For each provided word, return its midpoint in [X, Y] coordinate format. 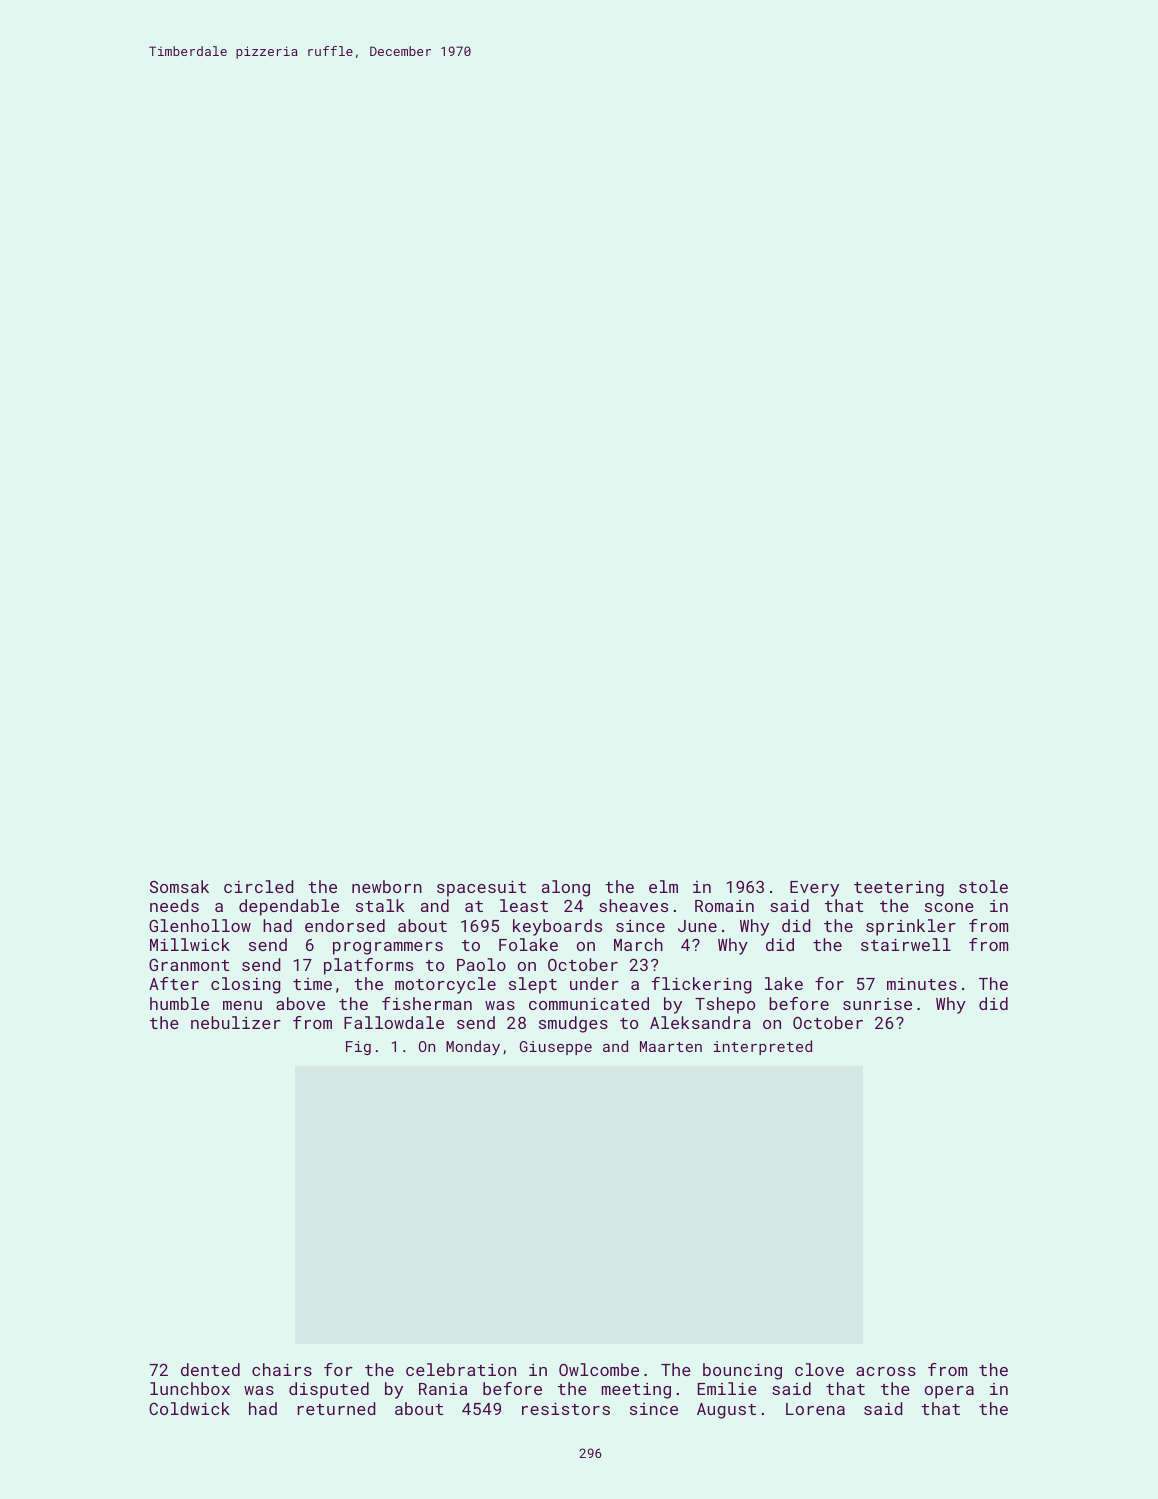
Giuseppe [555, 1048]
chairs [282, 1369]
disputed [329, 1390]
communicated [589, 1003]
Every [814, 889]
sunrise [877, 1004]
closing [246, 985]
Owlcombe [599, 1369]
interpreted [763, 1047]
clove [819, 1369]
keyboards [557, 927]
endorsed [345, 925]
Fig [358, 1048]
